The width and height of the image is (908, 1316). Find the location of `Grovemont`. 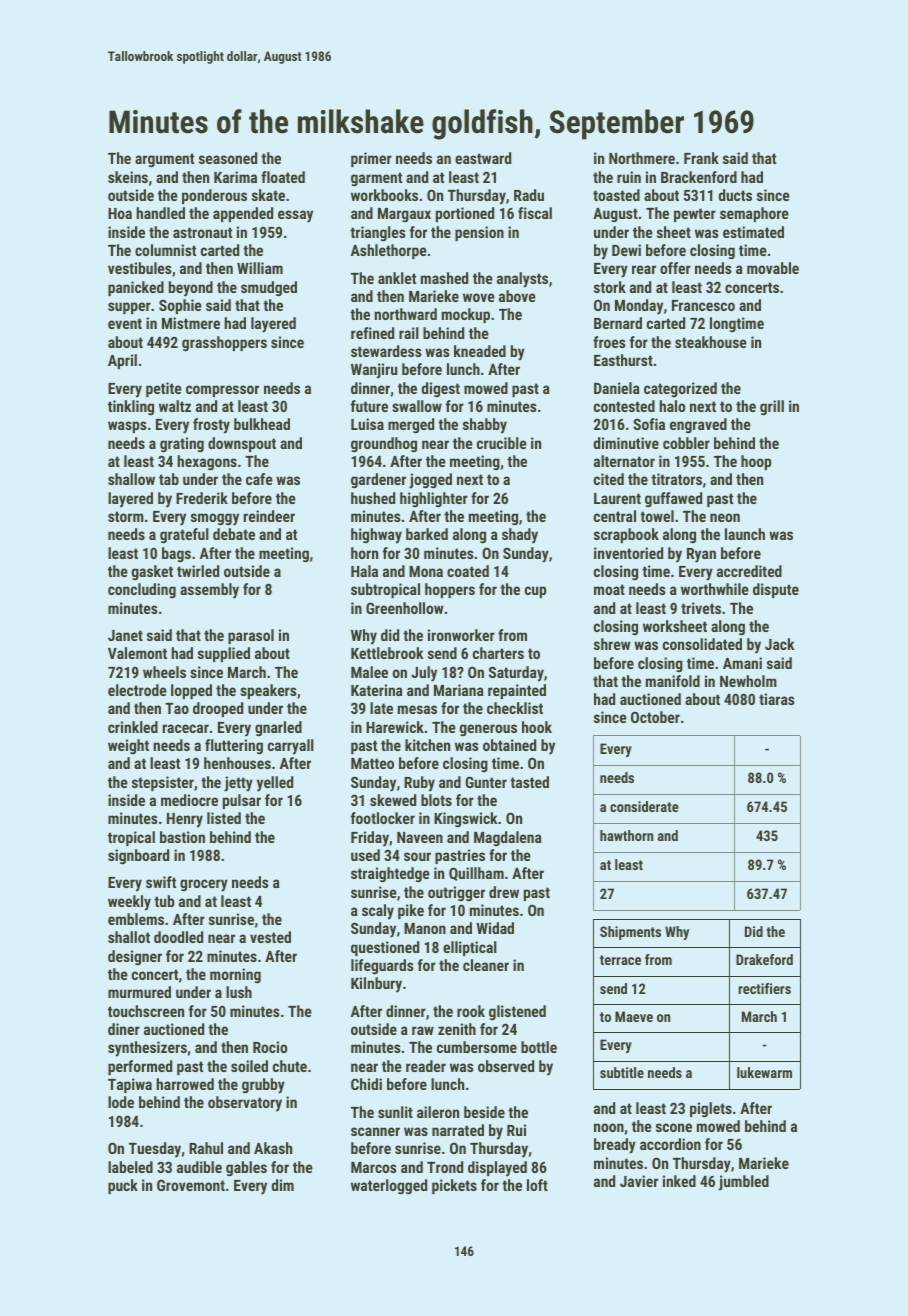

Grovemont is located at coordinates (191, 1185).
